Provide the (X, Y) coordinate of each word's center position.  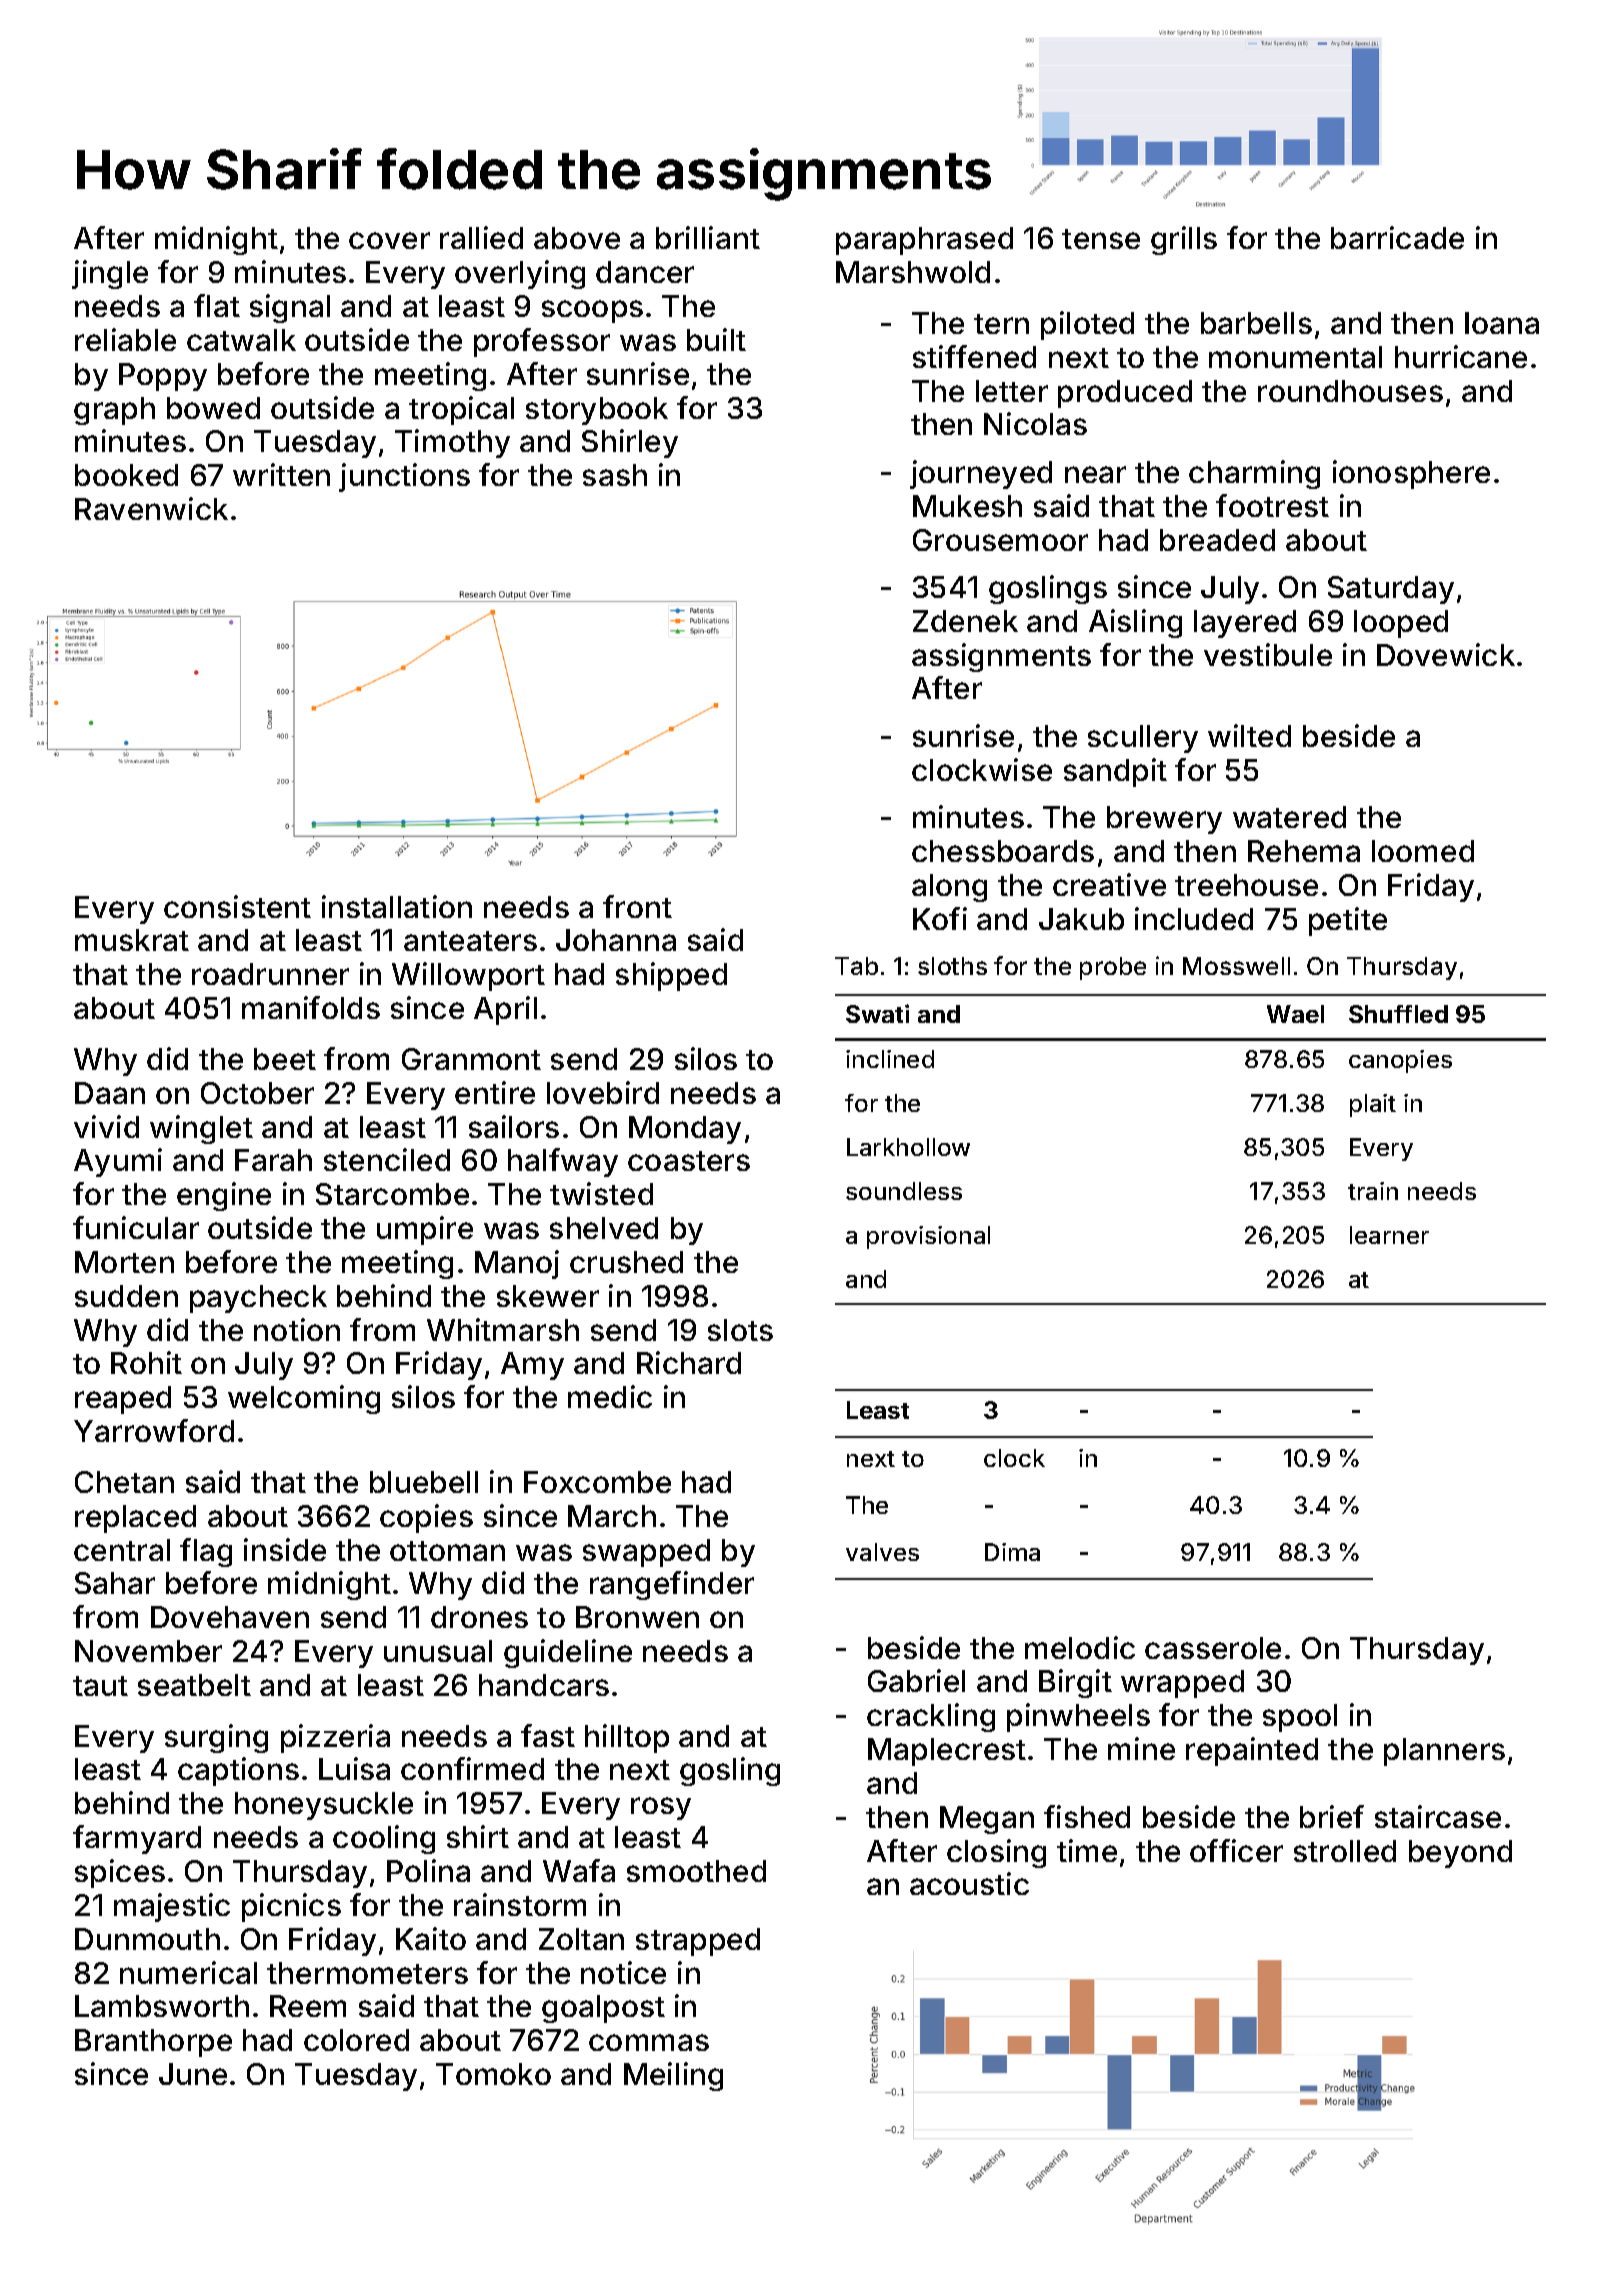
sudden (126, 1296)
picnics (291, 1907)
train (1373, 1191)
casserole (1213, 1648)
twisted (601, 1193)
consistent (237, 906)
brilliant (708, 237)
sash (615, 475)
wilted (1249, 735)
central (122, 1550)
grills (1184, 240)
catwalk (241, 340)
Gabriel (916, 1680)
